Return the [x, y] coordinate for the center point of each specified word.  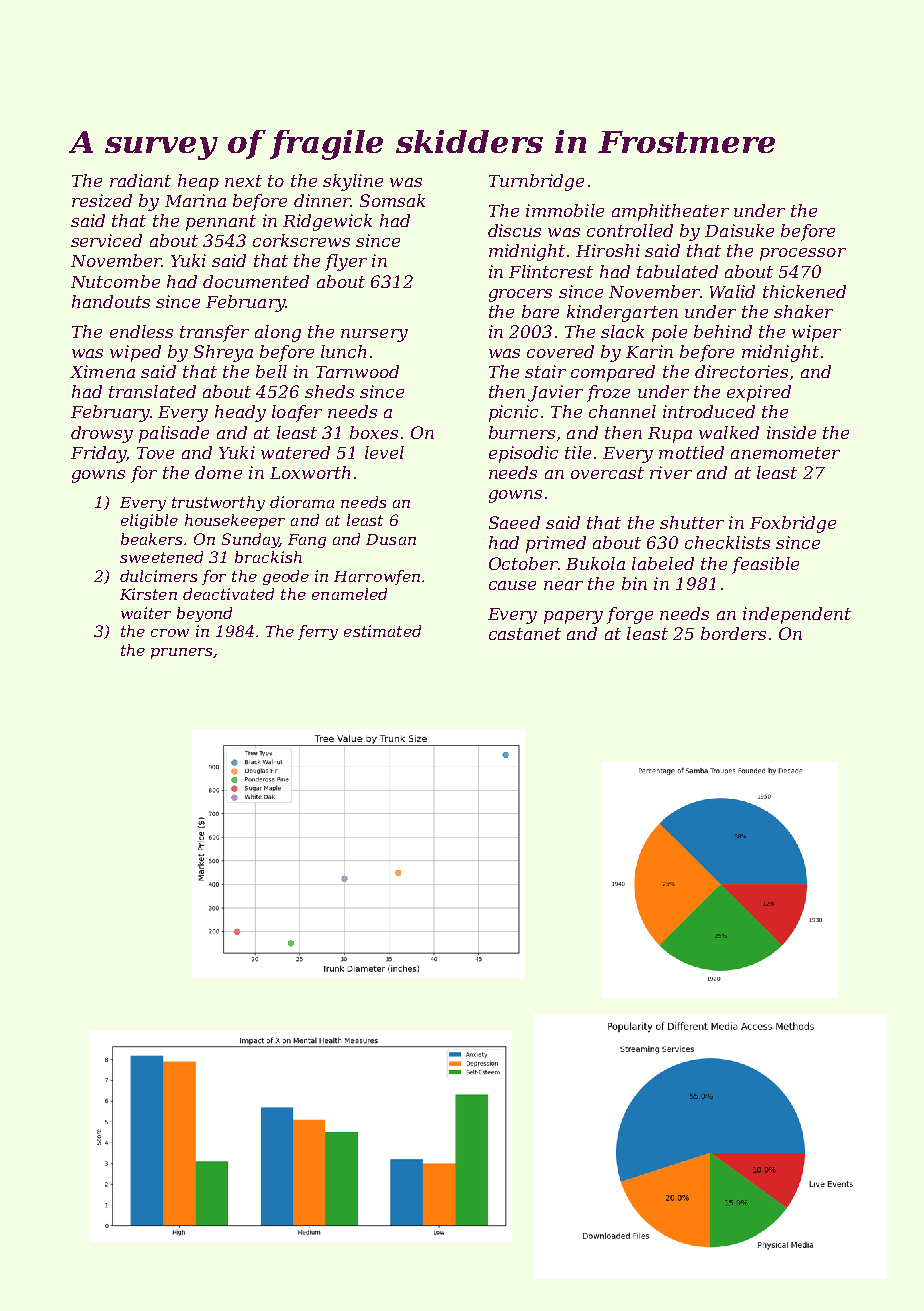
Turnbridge [536, 182]
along [278, 333]
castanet [525, 634]
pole [669, 333]
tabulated [677, 271]
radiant [140, 180]
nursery [374, 335]
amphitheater [670, 212]
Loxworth [310, 472]
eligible [149, 521]
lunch [343, 351]
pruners [181, 653]
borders [733, 633]
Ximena [102, 371]
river [671, 472]
